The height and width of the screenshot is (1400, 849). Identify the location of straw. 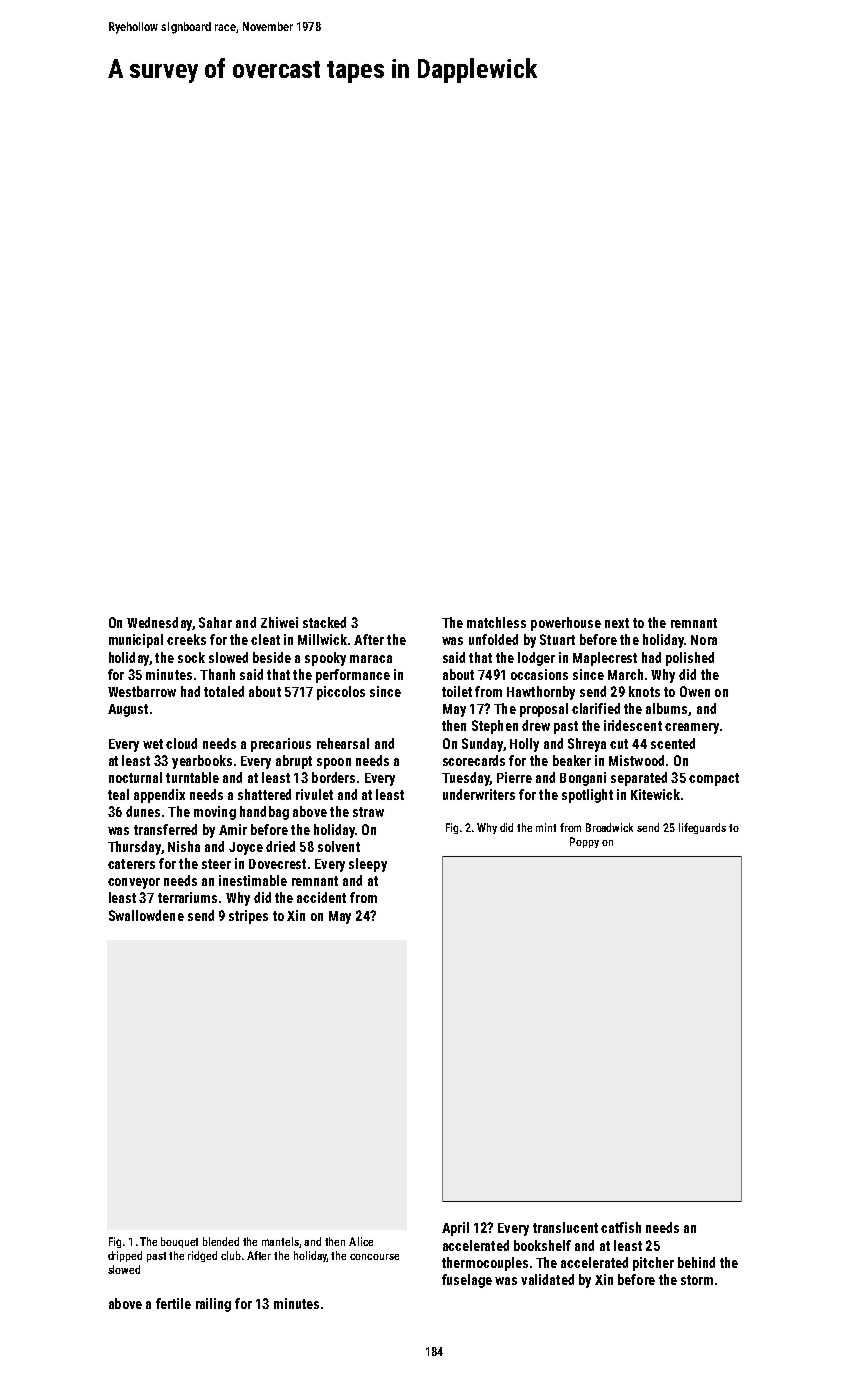
(368, 812).
